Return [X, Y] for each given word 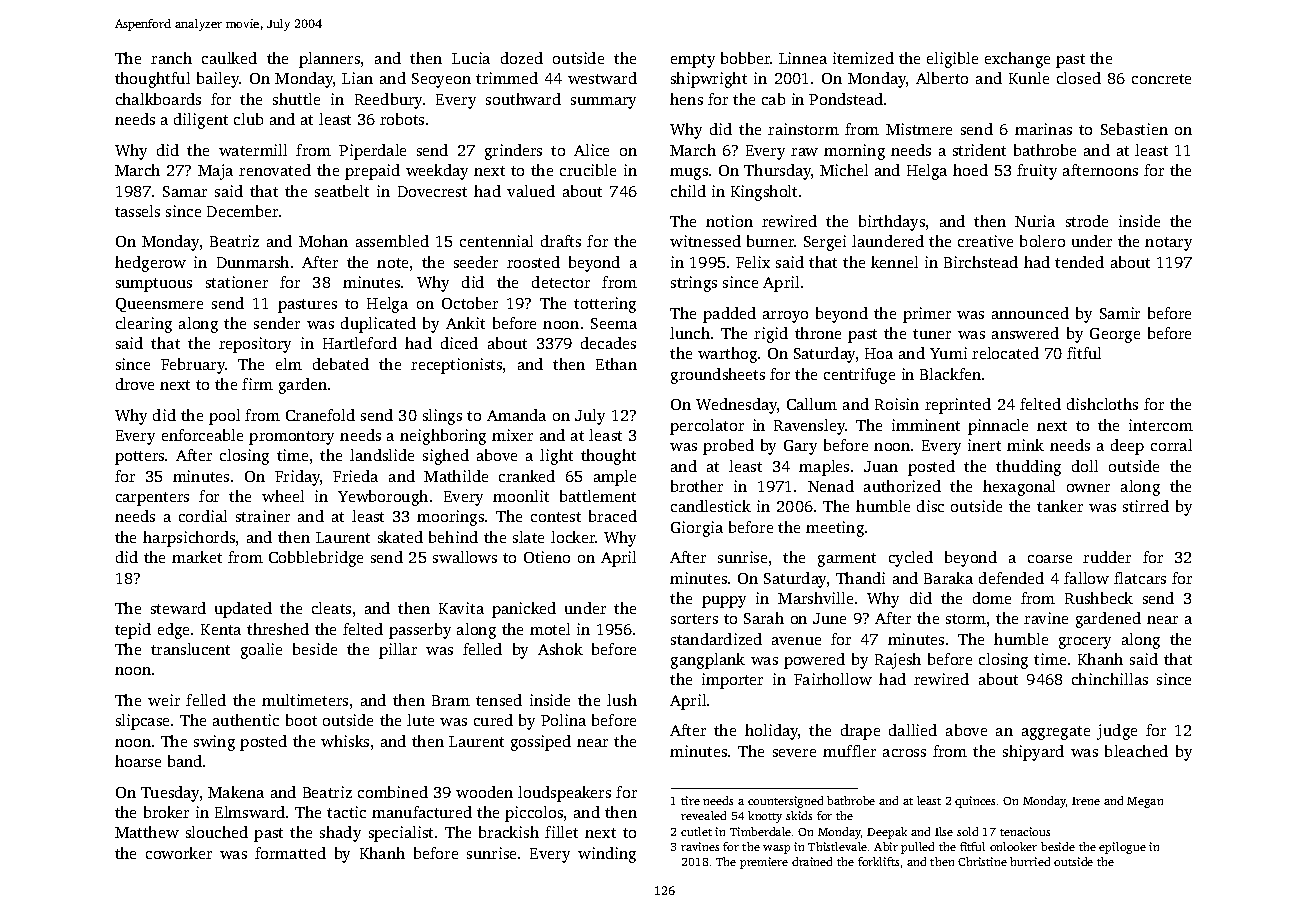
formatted [290, 853]
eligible [952, 60]
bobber [746, 58]
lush [622, 700]
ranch [171, 58]
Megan [1145, 802]
